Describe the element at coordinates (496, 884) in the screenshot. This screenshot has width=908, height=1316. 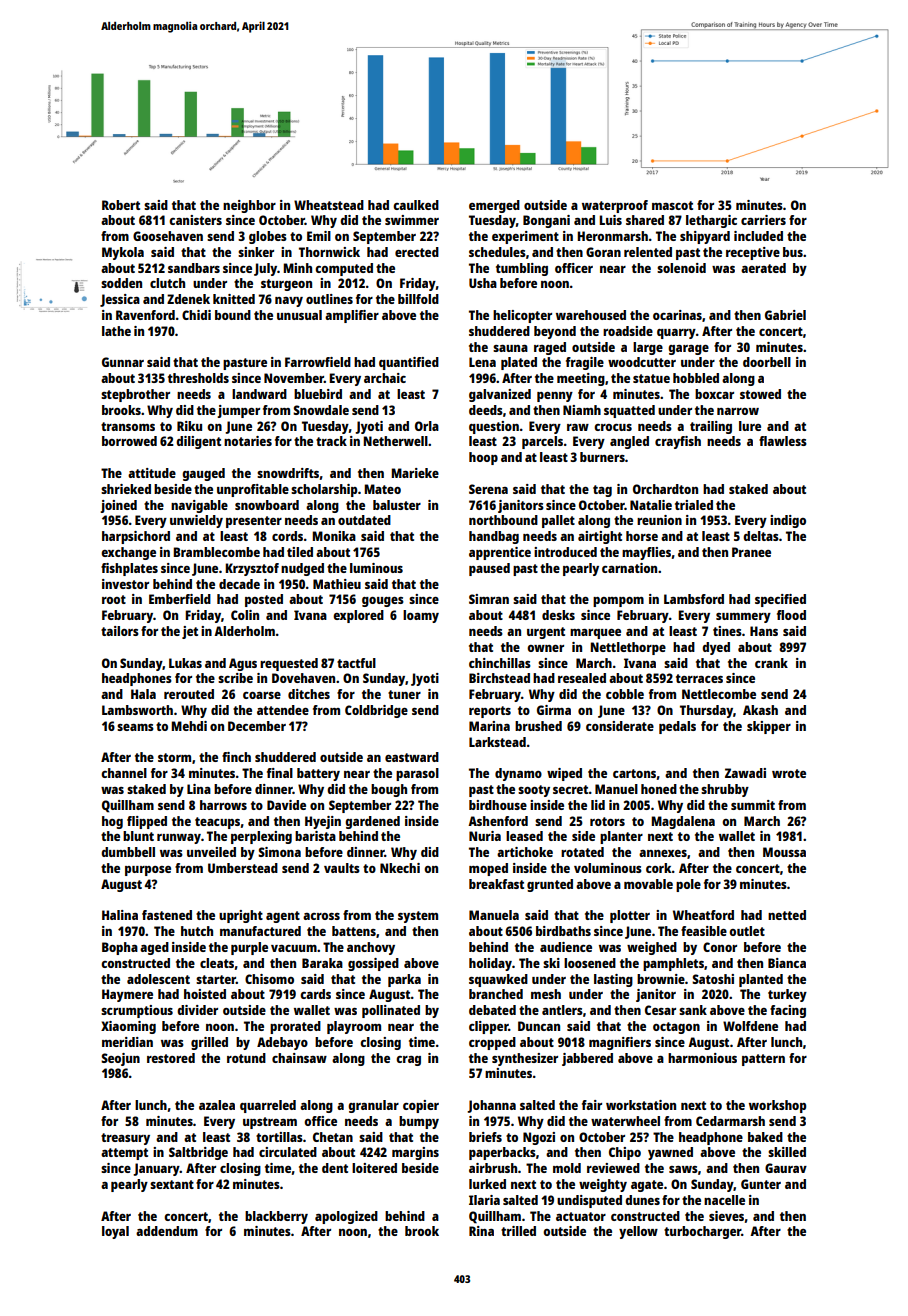
I see `breakfast` at that location.
